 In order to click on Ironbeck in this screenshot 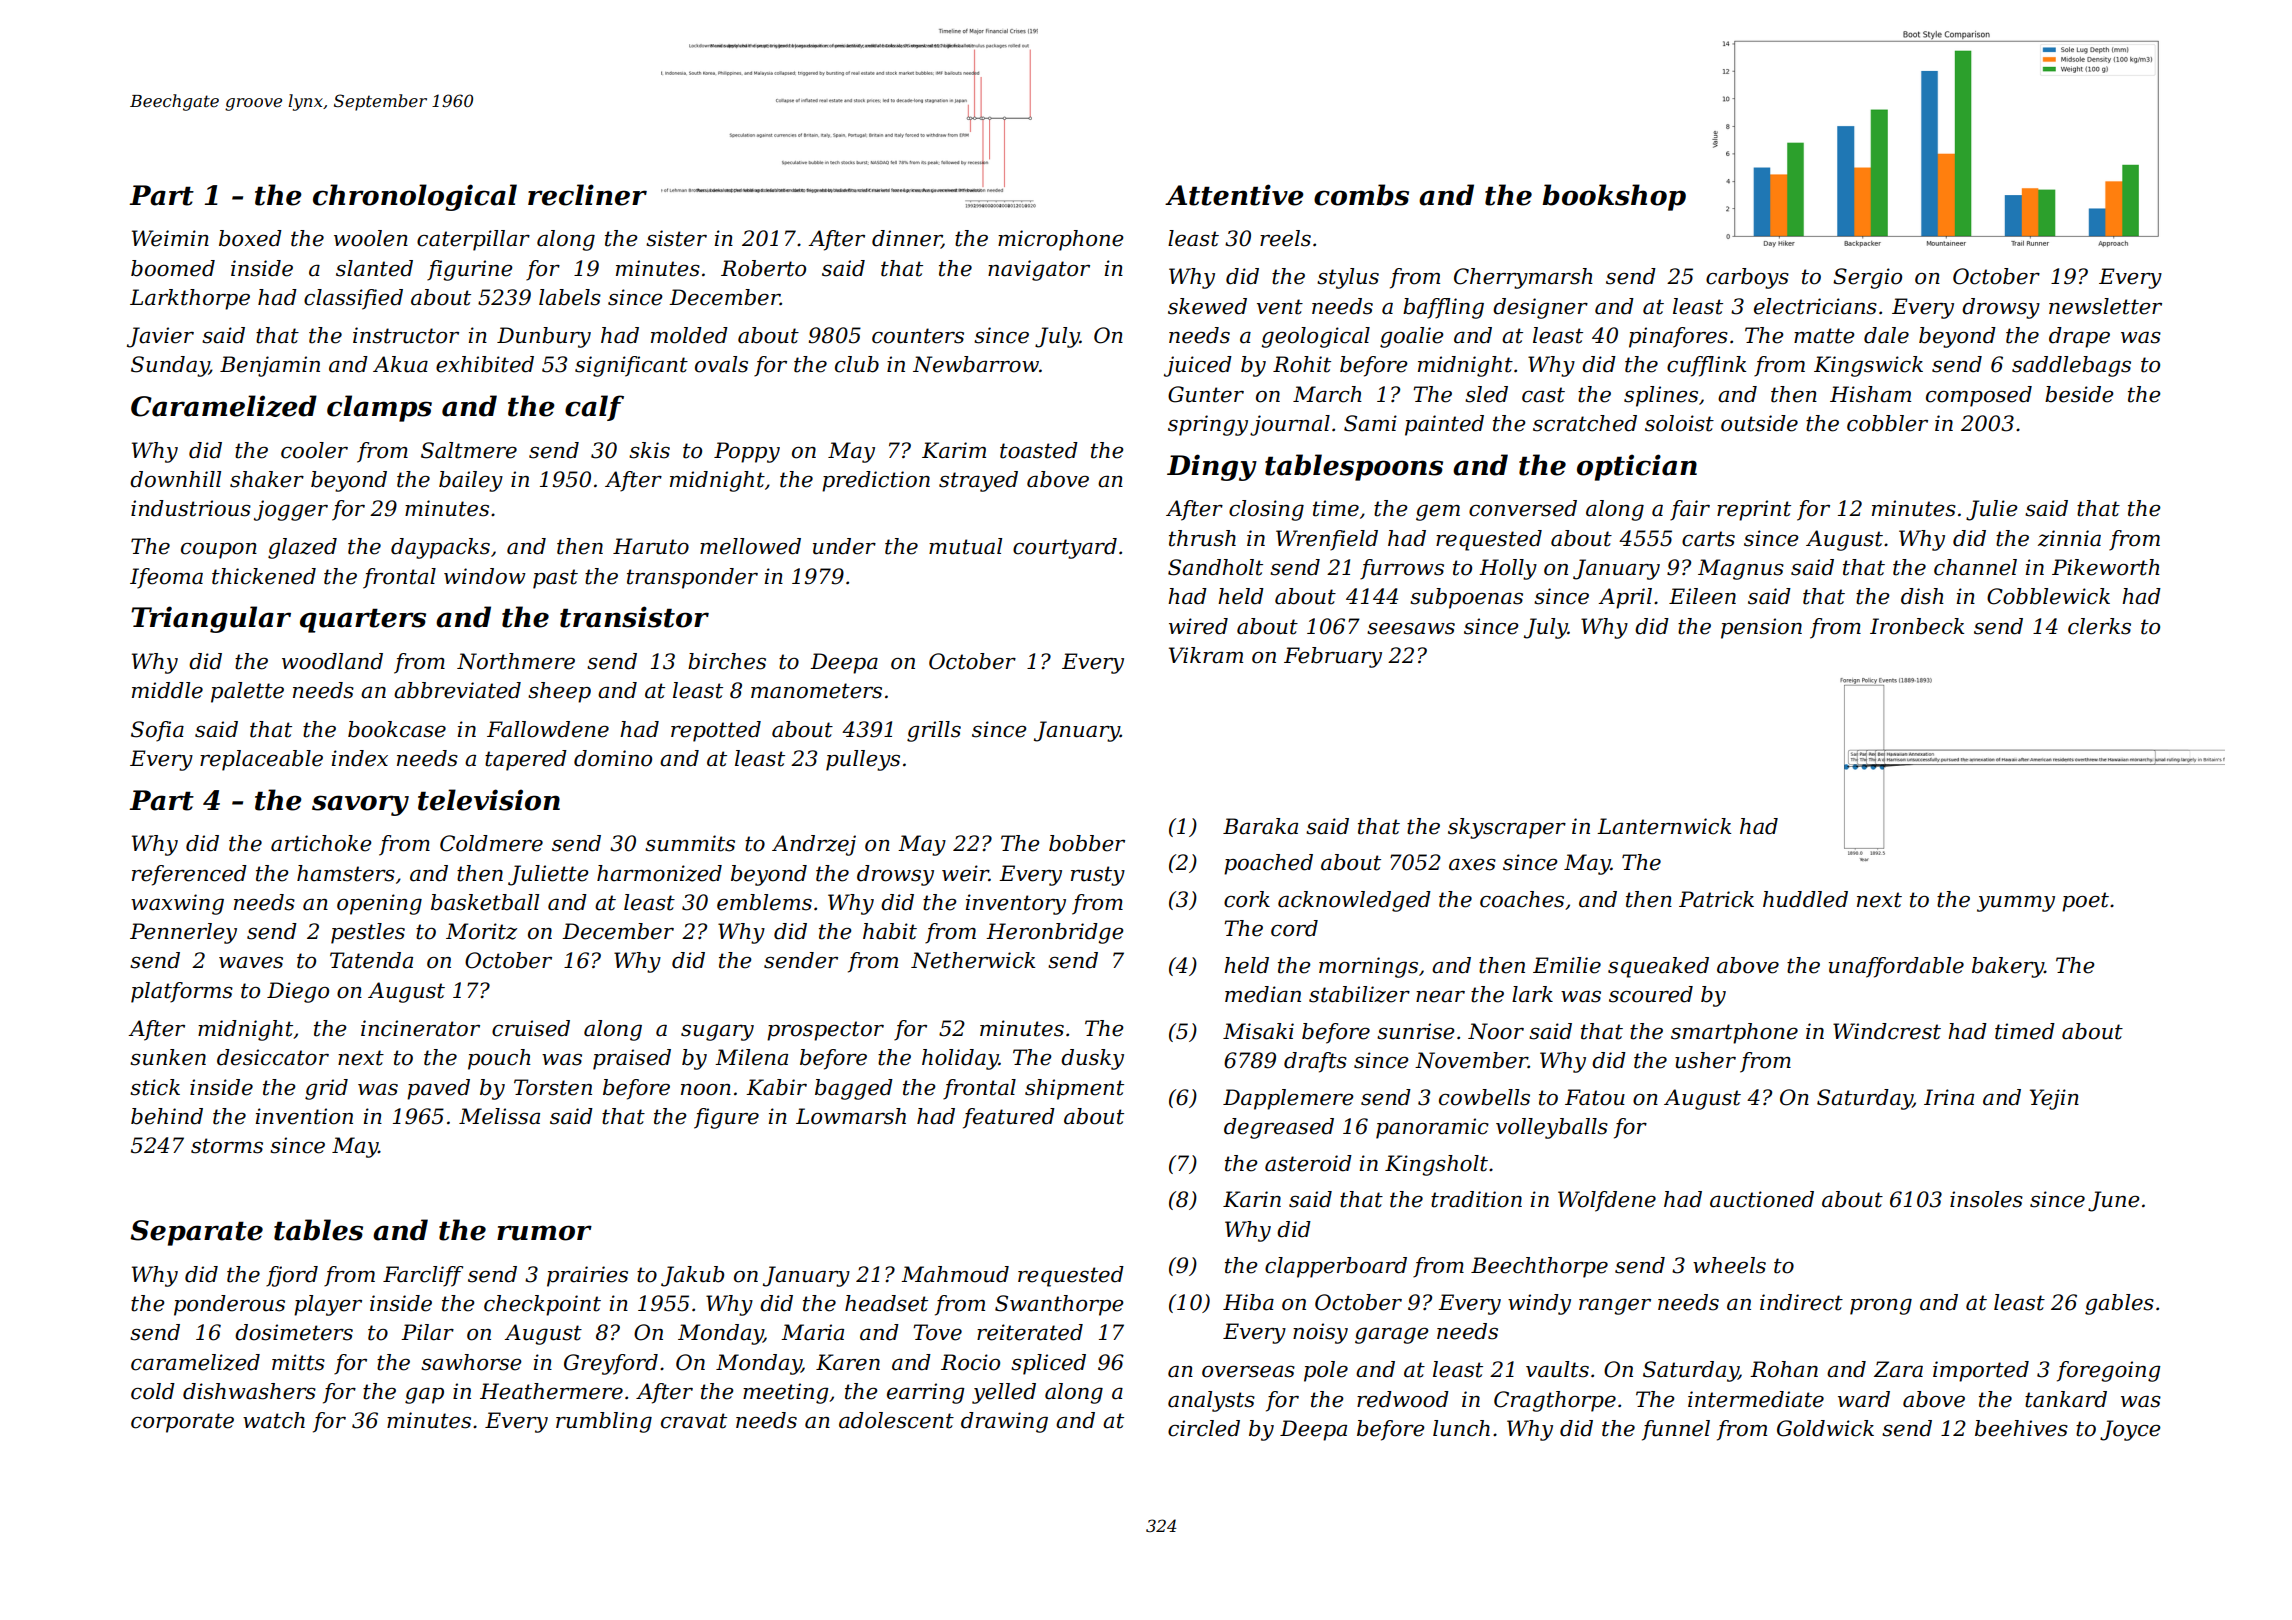, I will do `click(1917, 626)`.
